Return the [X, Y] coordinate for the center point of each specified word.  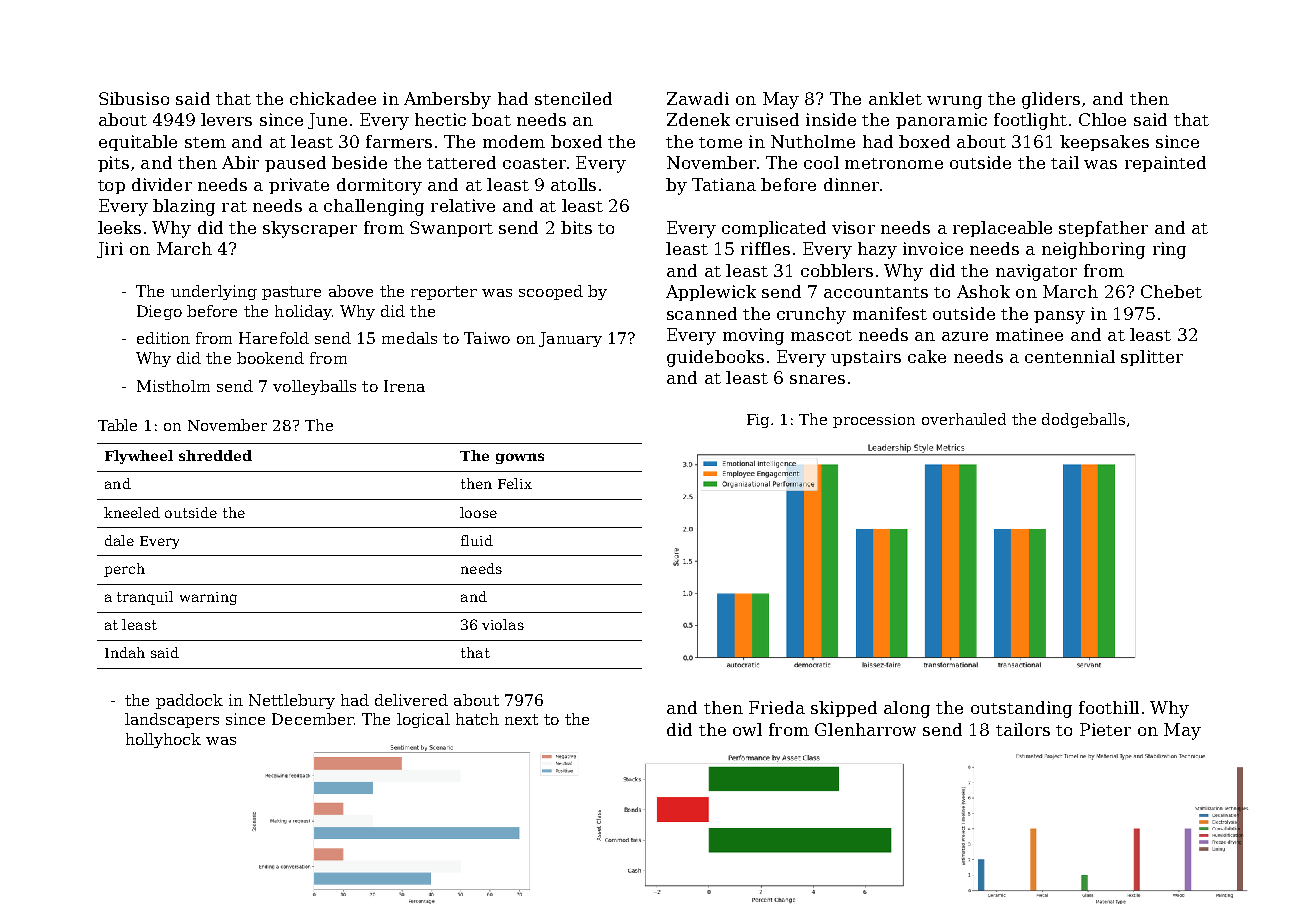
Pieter [1105, 729]
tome [720, 142]
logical [423, 720]
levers [226, 119]
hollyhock [163, 740]
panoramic [941, 121]
